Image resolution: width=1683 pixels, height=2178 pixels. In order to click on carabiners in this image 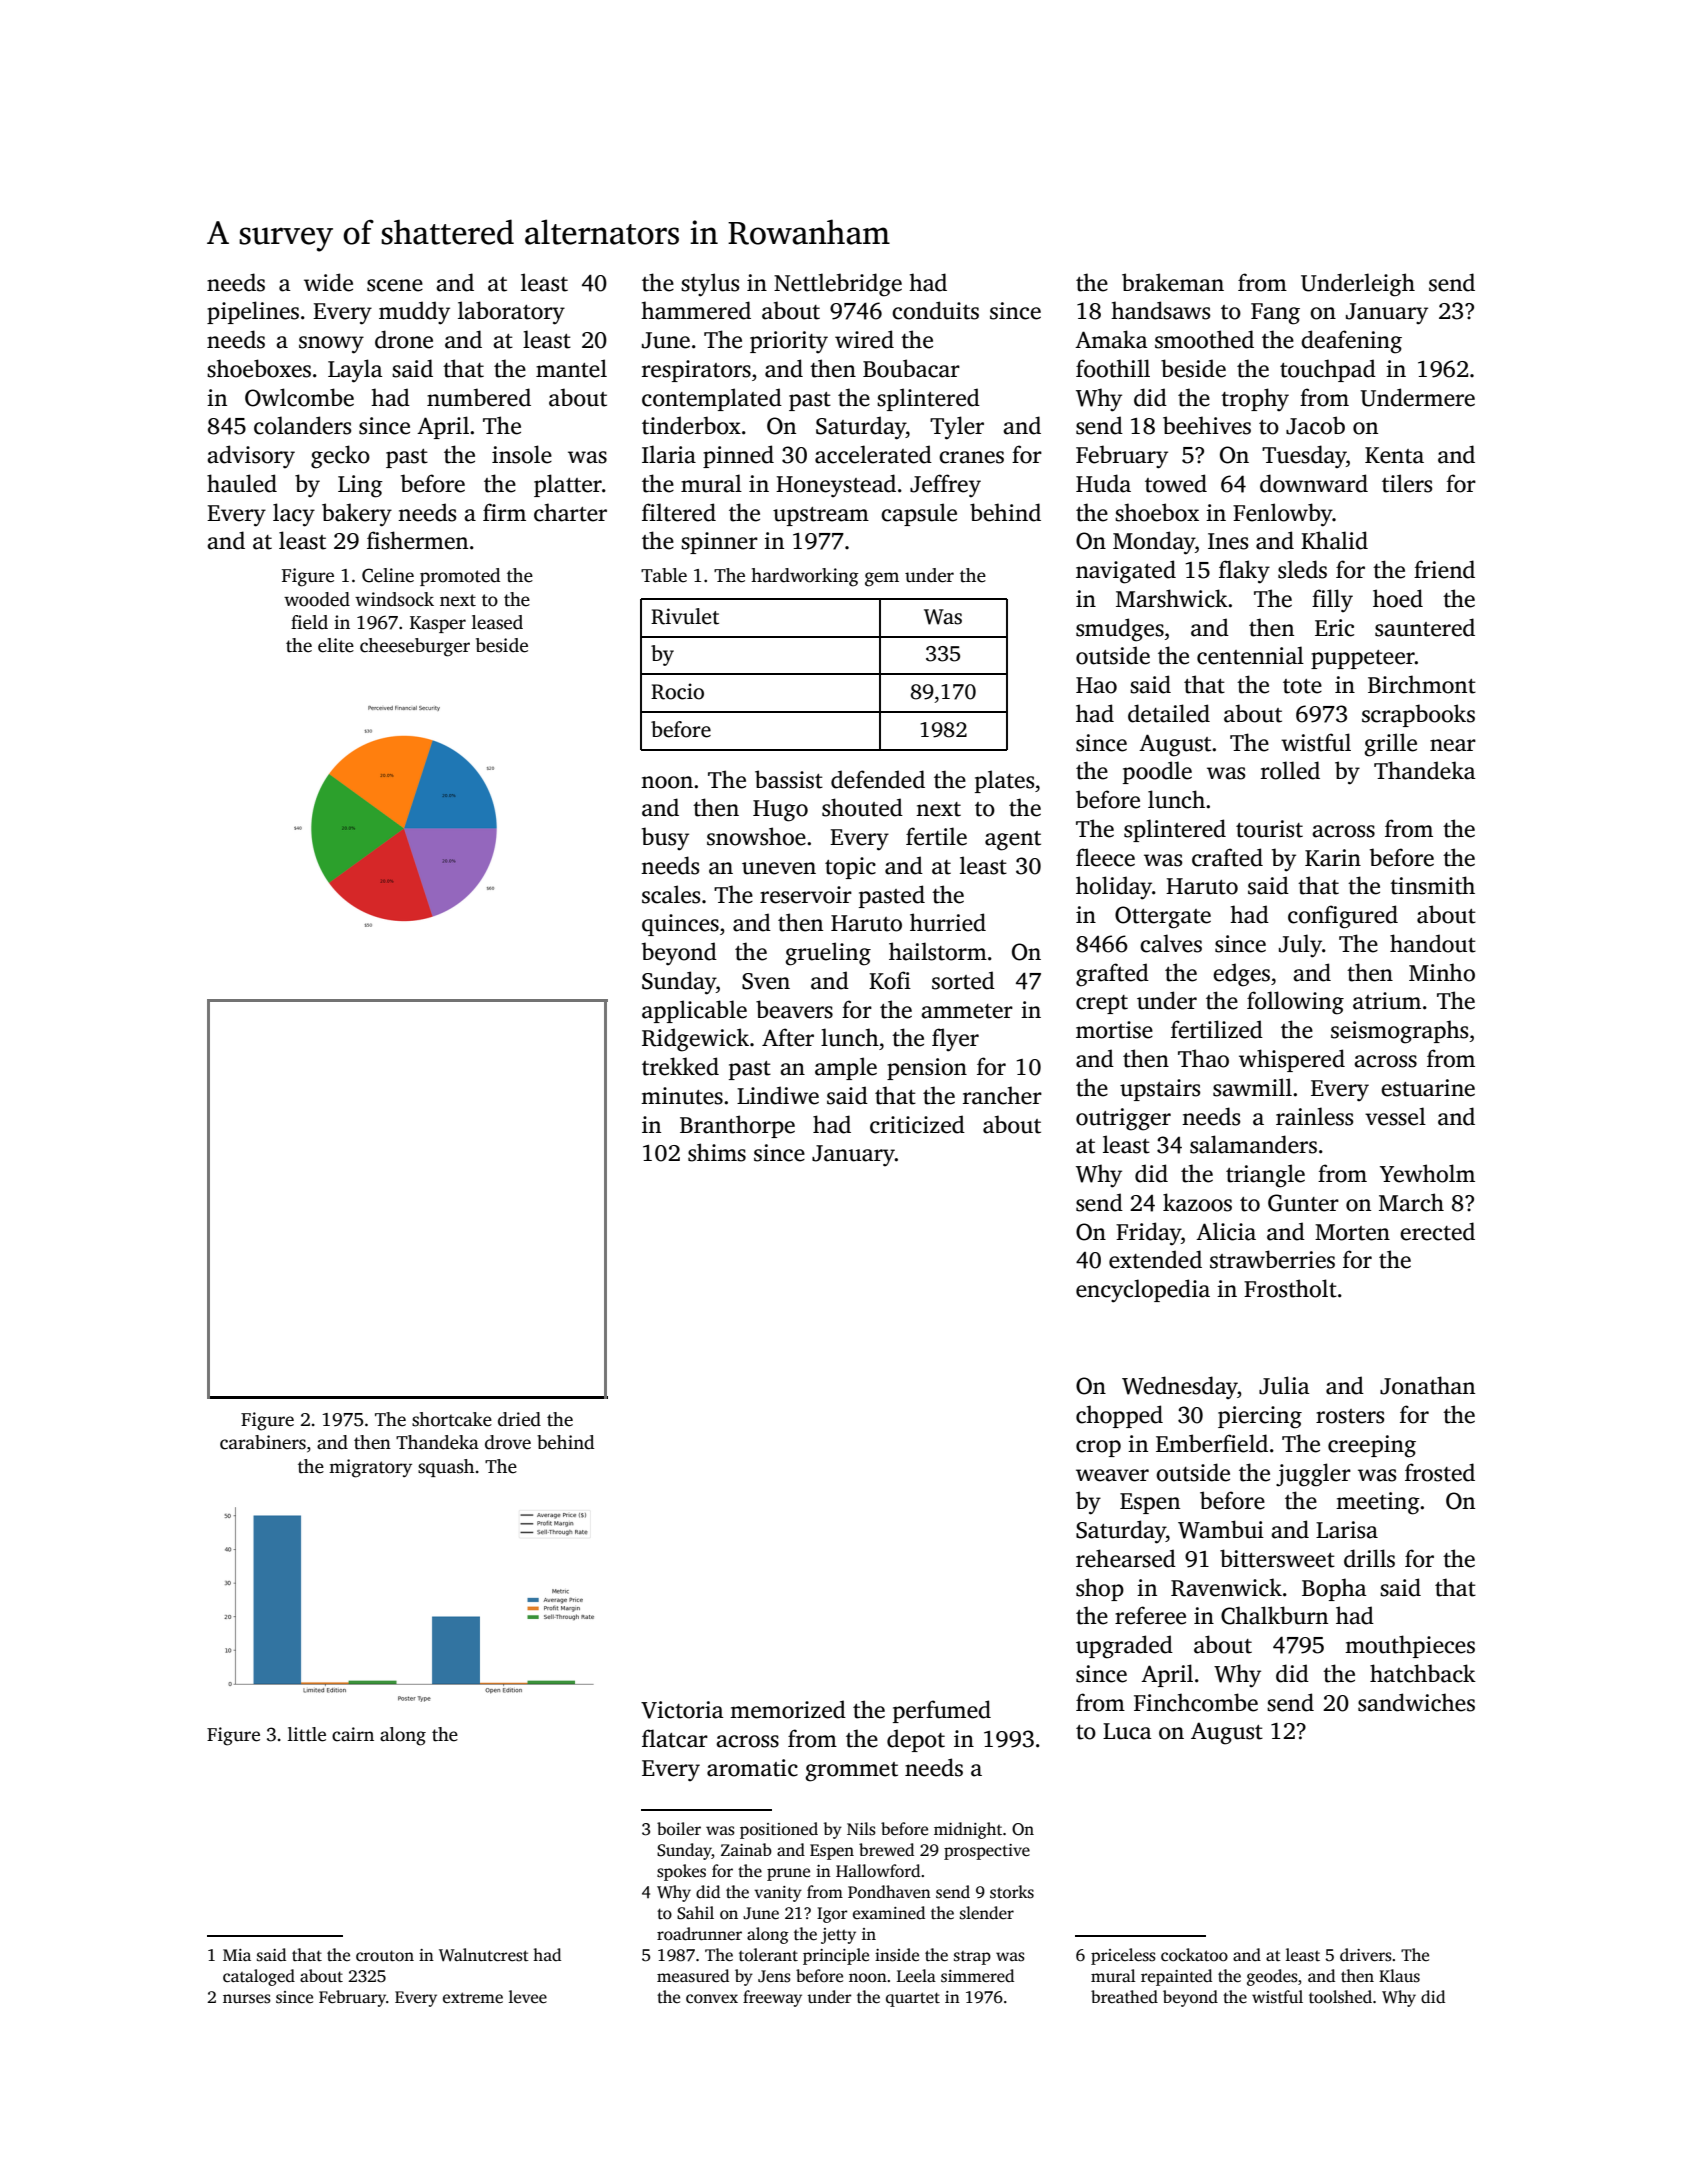, I will do `click(263, 1442)`.
